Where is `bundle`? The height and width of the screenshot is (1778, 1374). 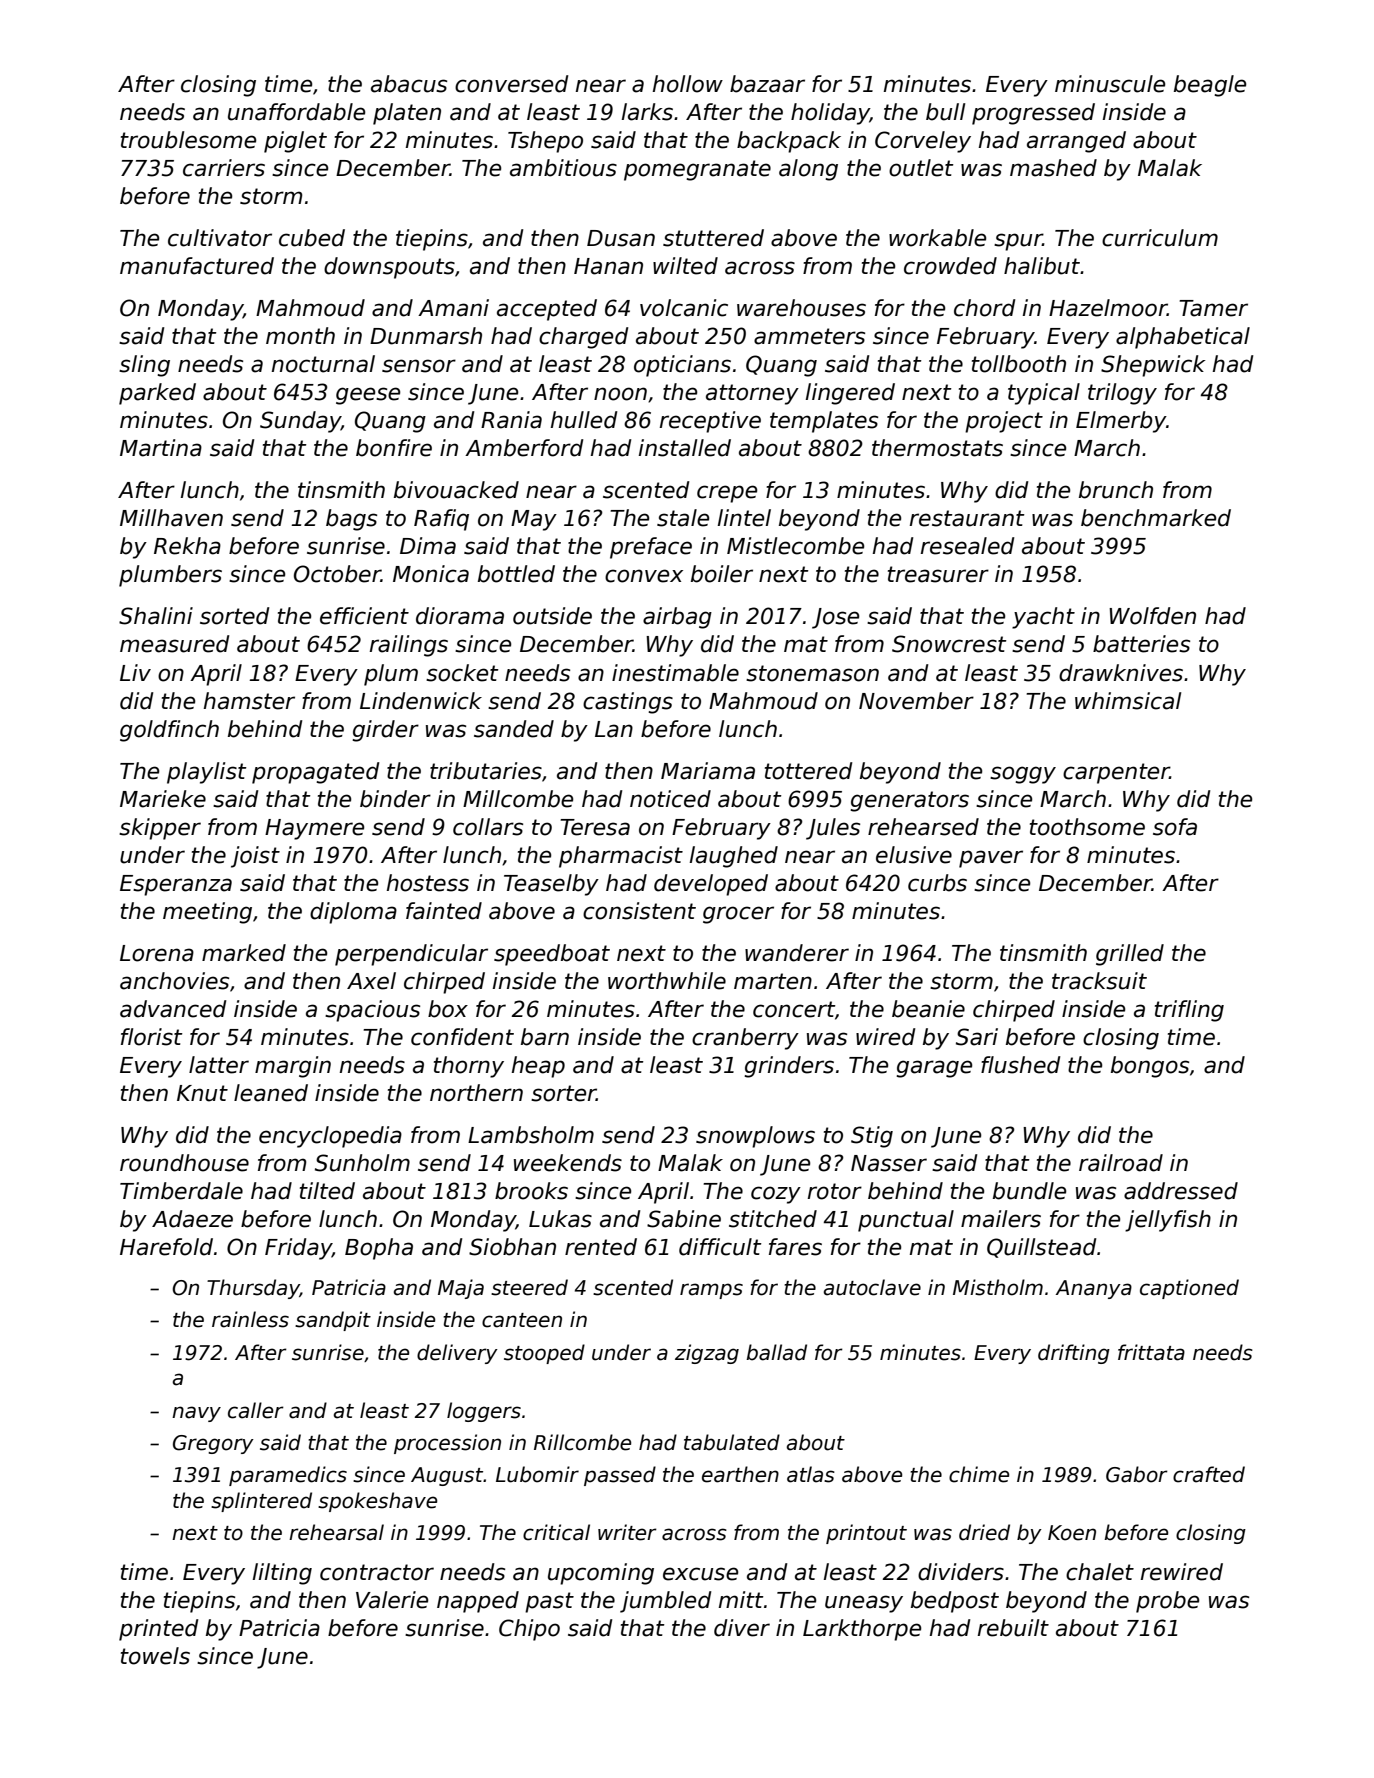
bundle is located at coordinates (1029, 1191).
